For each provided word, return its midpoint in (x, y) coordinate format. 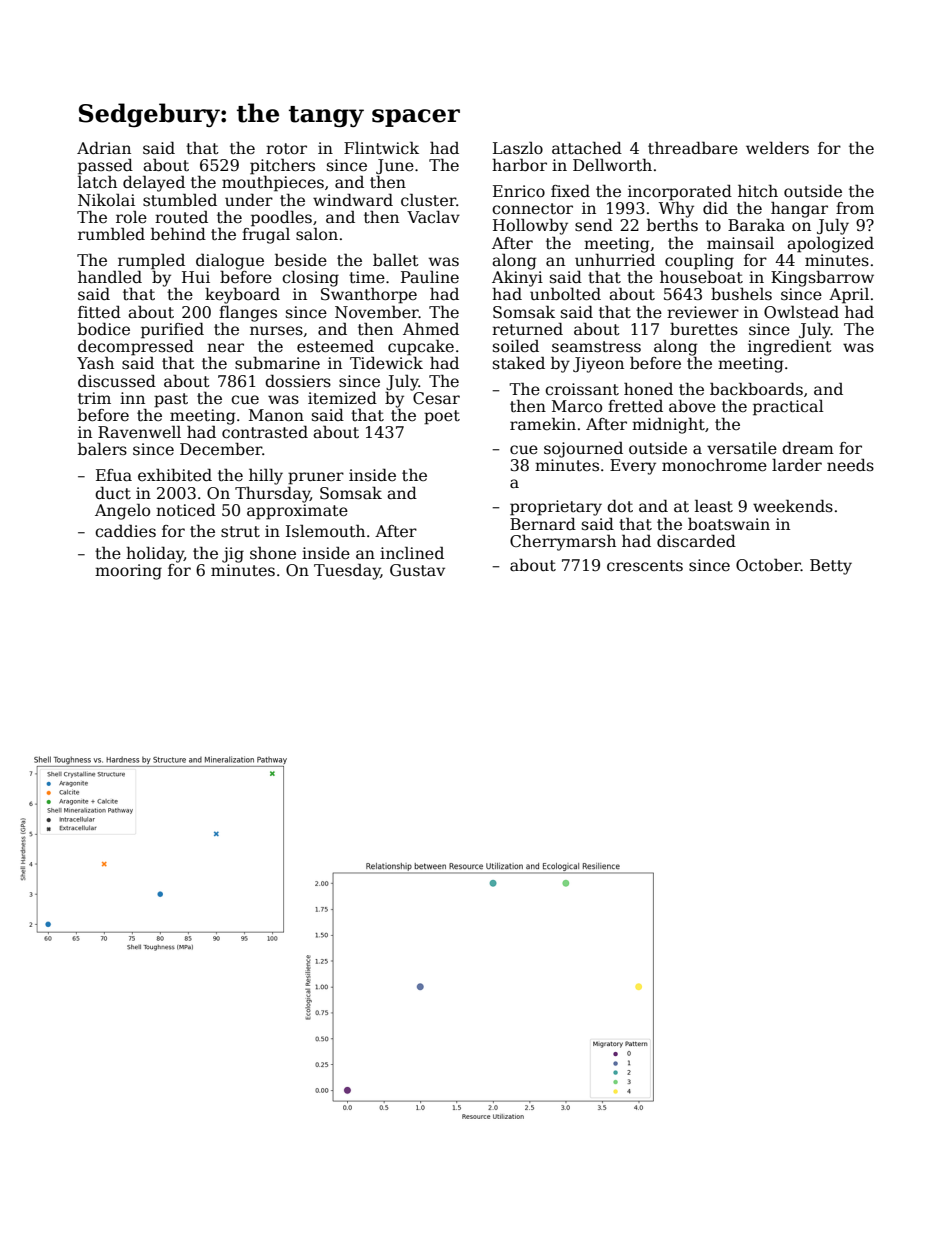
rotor (286, 149)
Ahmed (431, 328)
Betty (831, 567)
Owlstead (801, 312)
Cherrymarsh (563, 542)
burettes (704, 329)
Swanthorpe (369, 295)
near (225, 347)
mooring (128, 572)
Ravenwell (139, 432)
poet (442, 417)
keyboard (242, 296)
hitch (758, 191)
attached (587, 148)
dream (808, 448)
